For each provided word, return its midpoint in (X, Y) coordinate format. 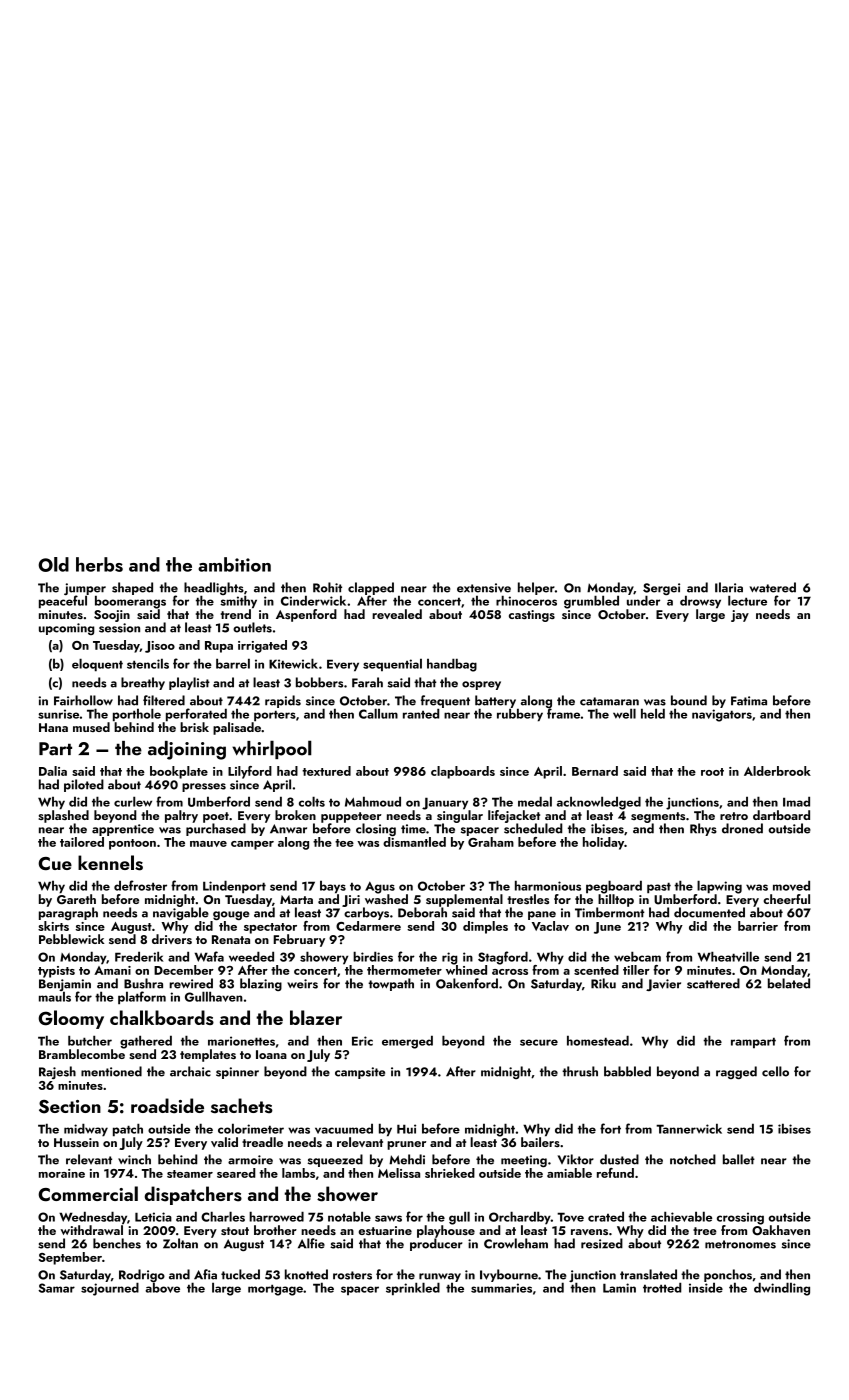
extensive (484, 588)
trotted (662, 1287)
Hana (53, 727)
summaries (501, 1288)
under (643, 600)
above (163, 1287)
